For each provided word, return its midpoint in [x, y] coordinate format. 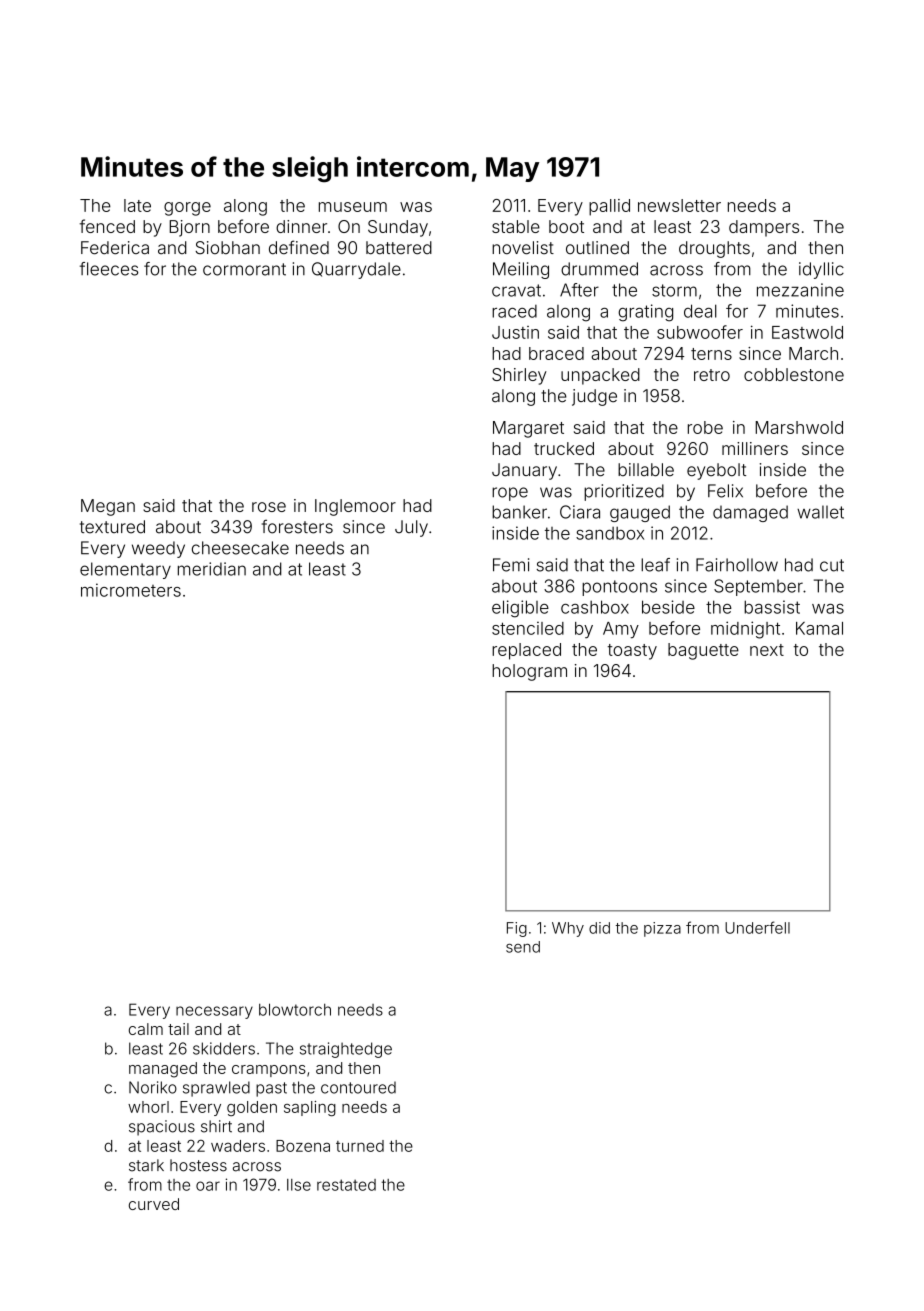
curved [154, 1204]
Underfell [757, 927]
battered [399, 248]
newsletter [679, 205]
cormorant [244, 269]
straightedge [346, 1050]
